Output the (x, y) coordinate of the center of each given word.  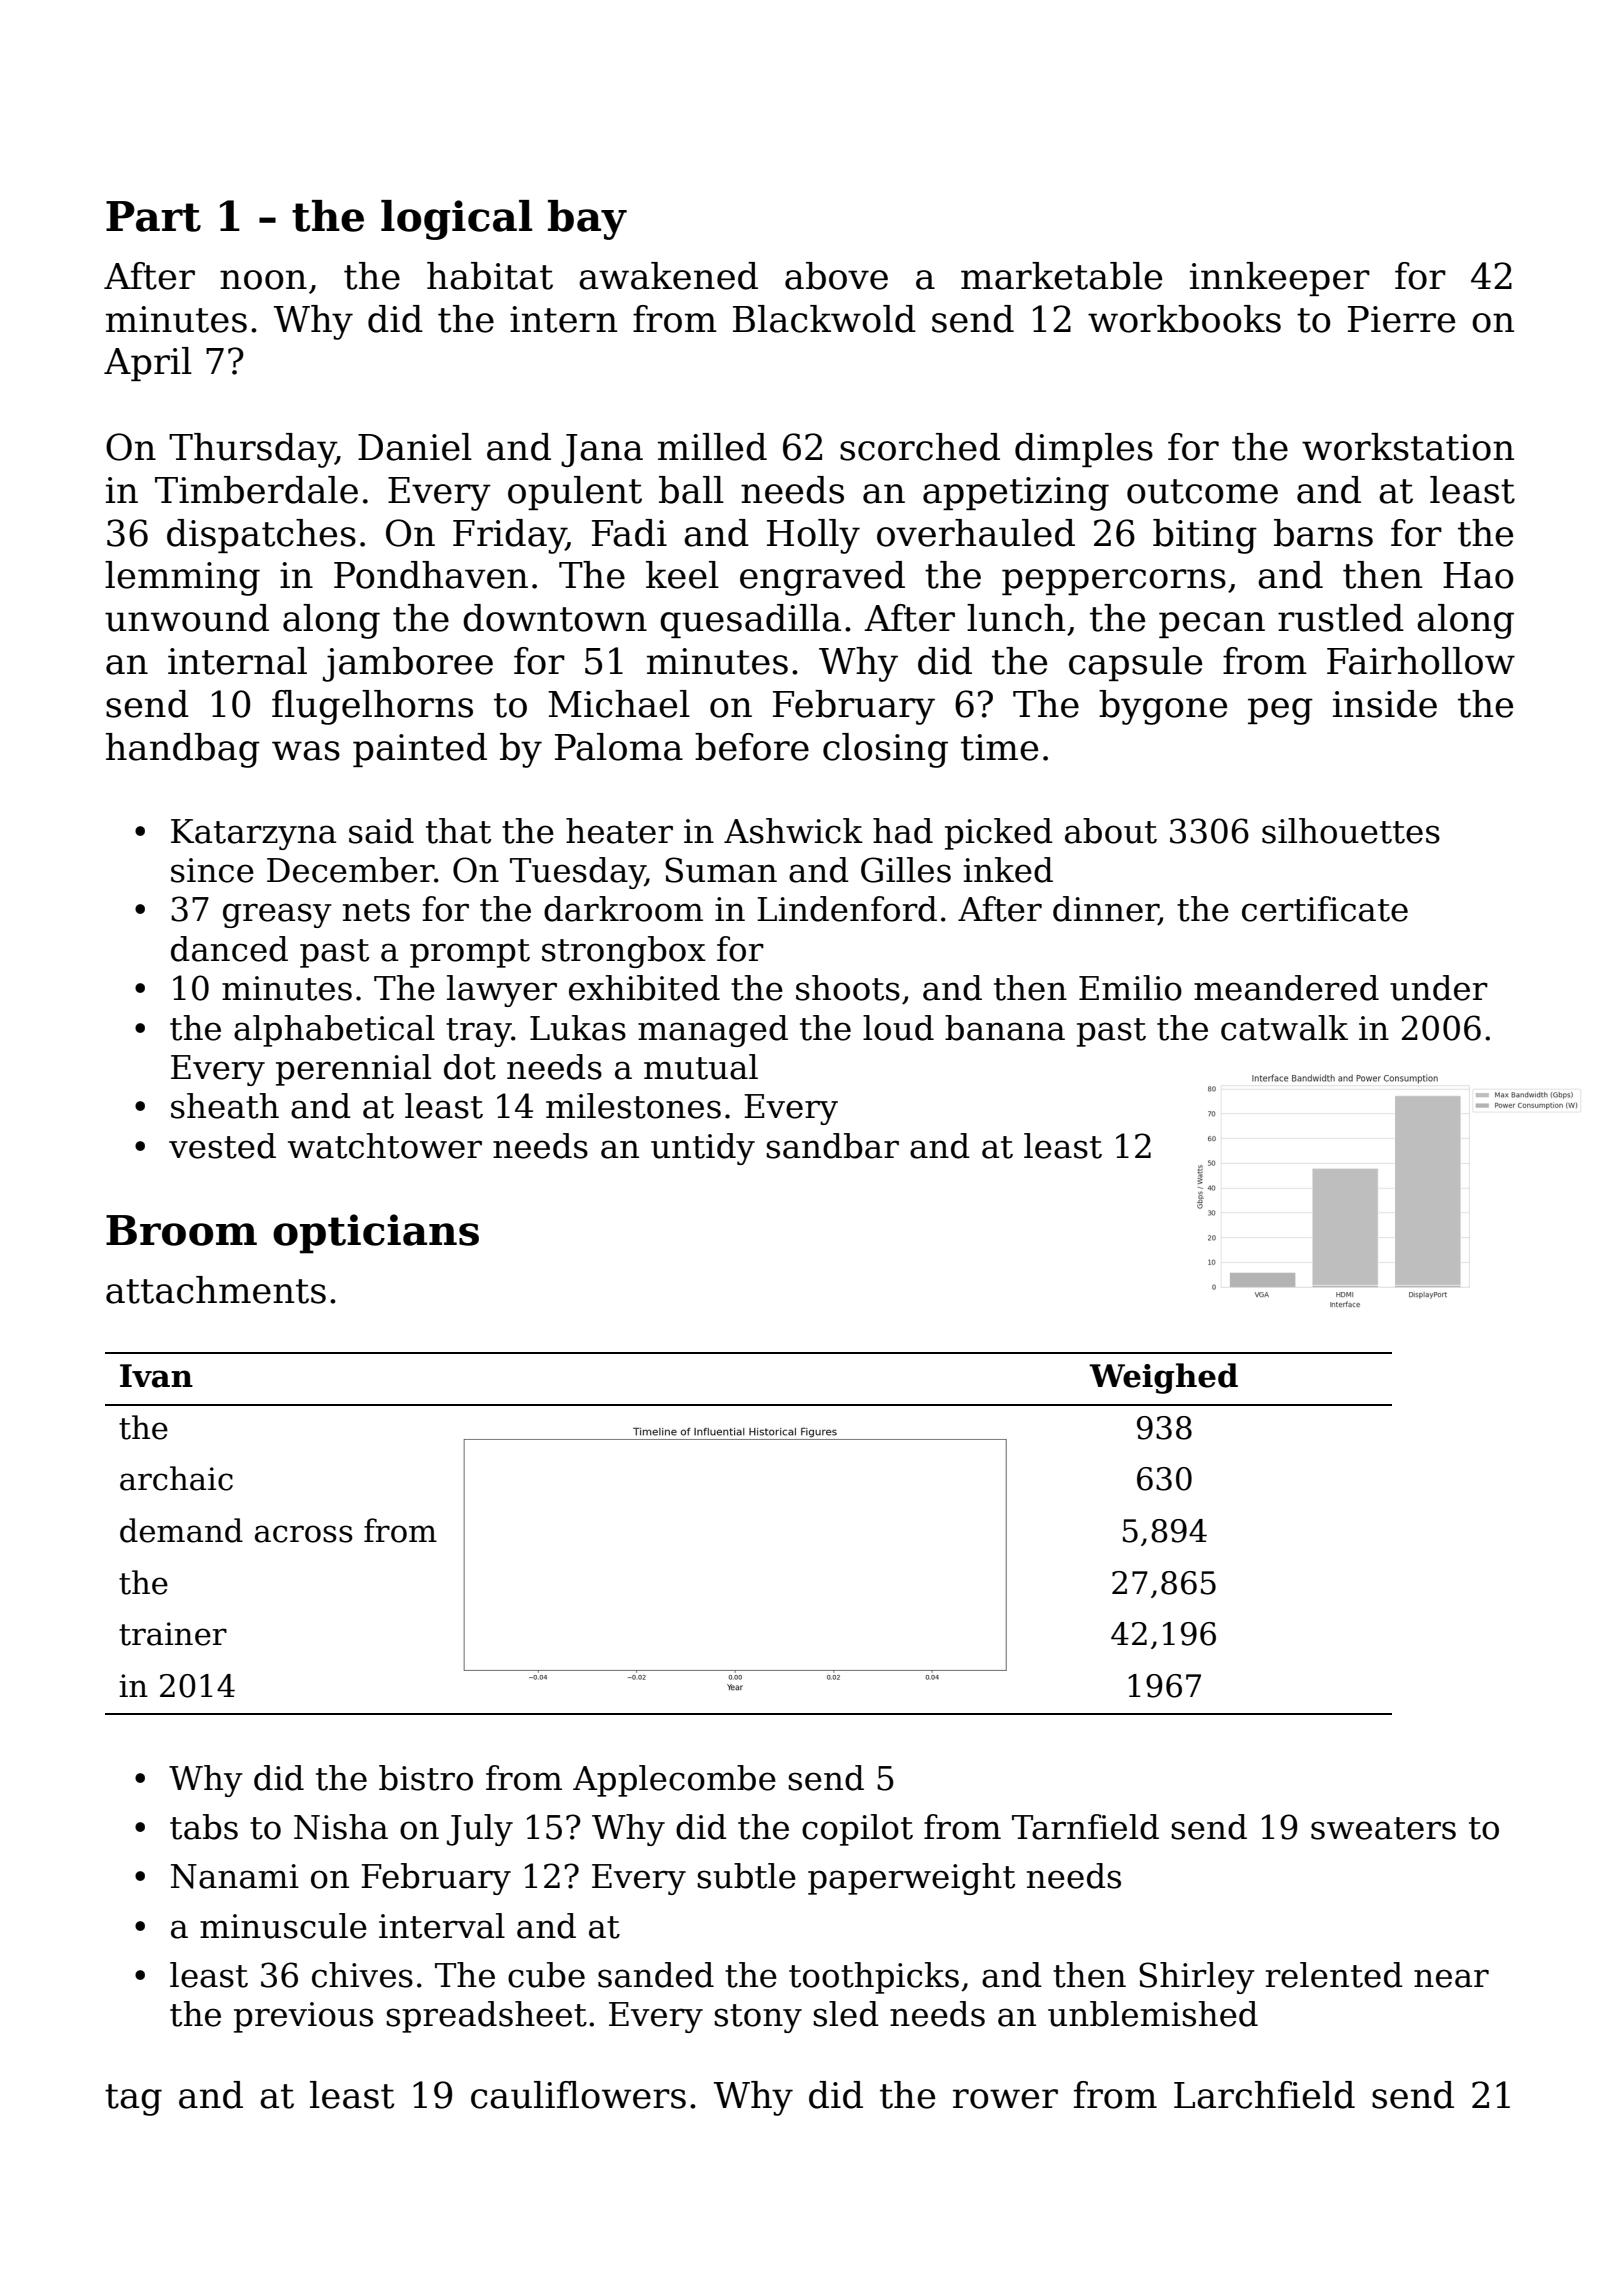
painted (420, 750)
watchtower (385, 1146)
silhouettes (1351, 831)
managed (713, 1031)
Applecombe (674, 1781)
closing (885, 750)
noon (263, 280)
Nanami (235, 1876)
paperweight (911, 1879)
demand (181, 1530)
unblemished (1153, 2014)
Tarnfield (1085, 1827)
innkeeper (1280, 279)
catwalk (1284, 1028)
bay (587, 220)
